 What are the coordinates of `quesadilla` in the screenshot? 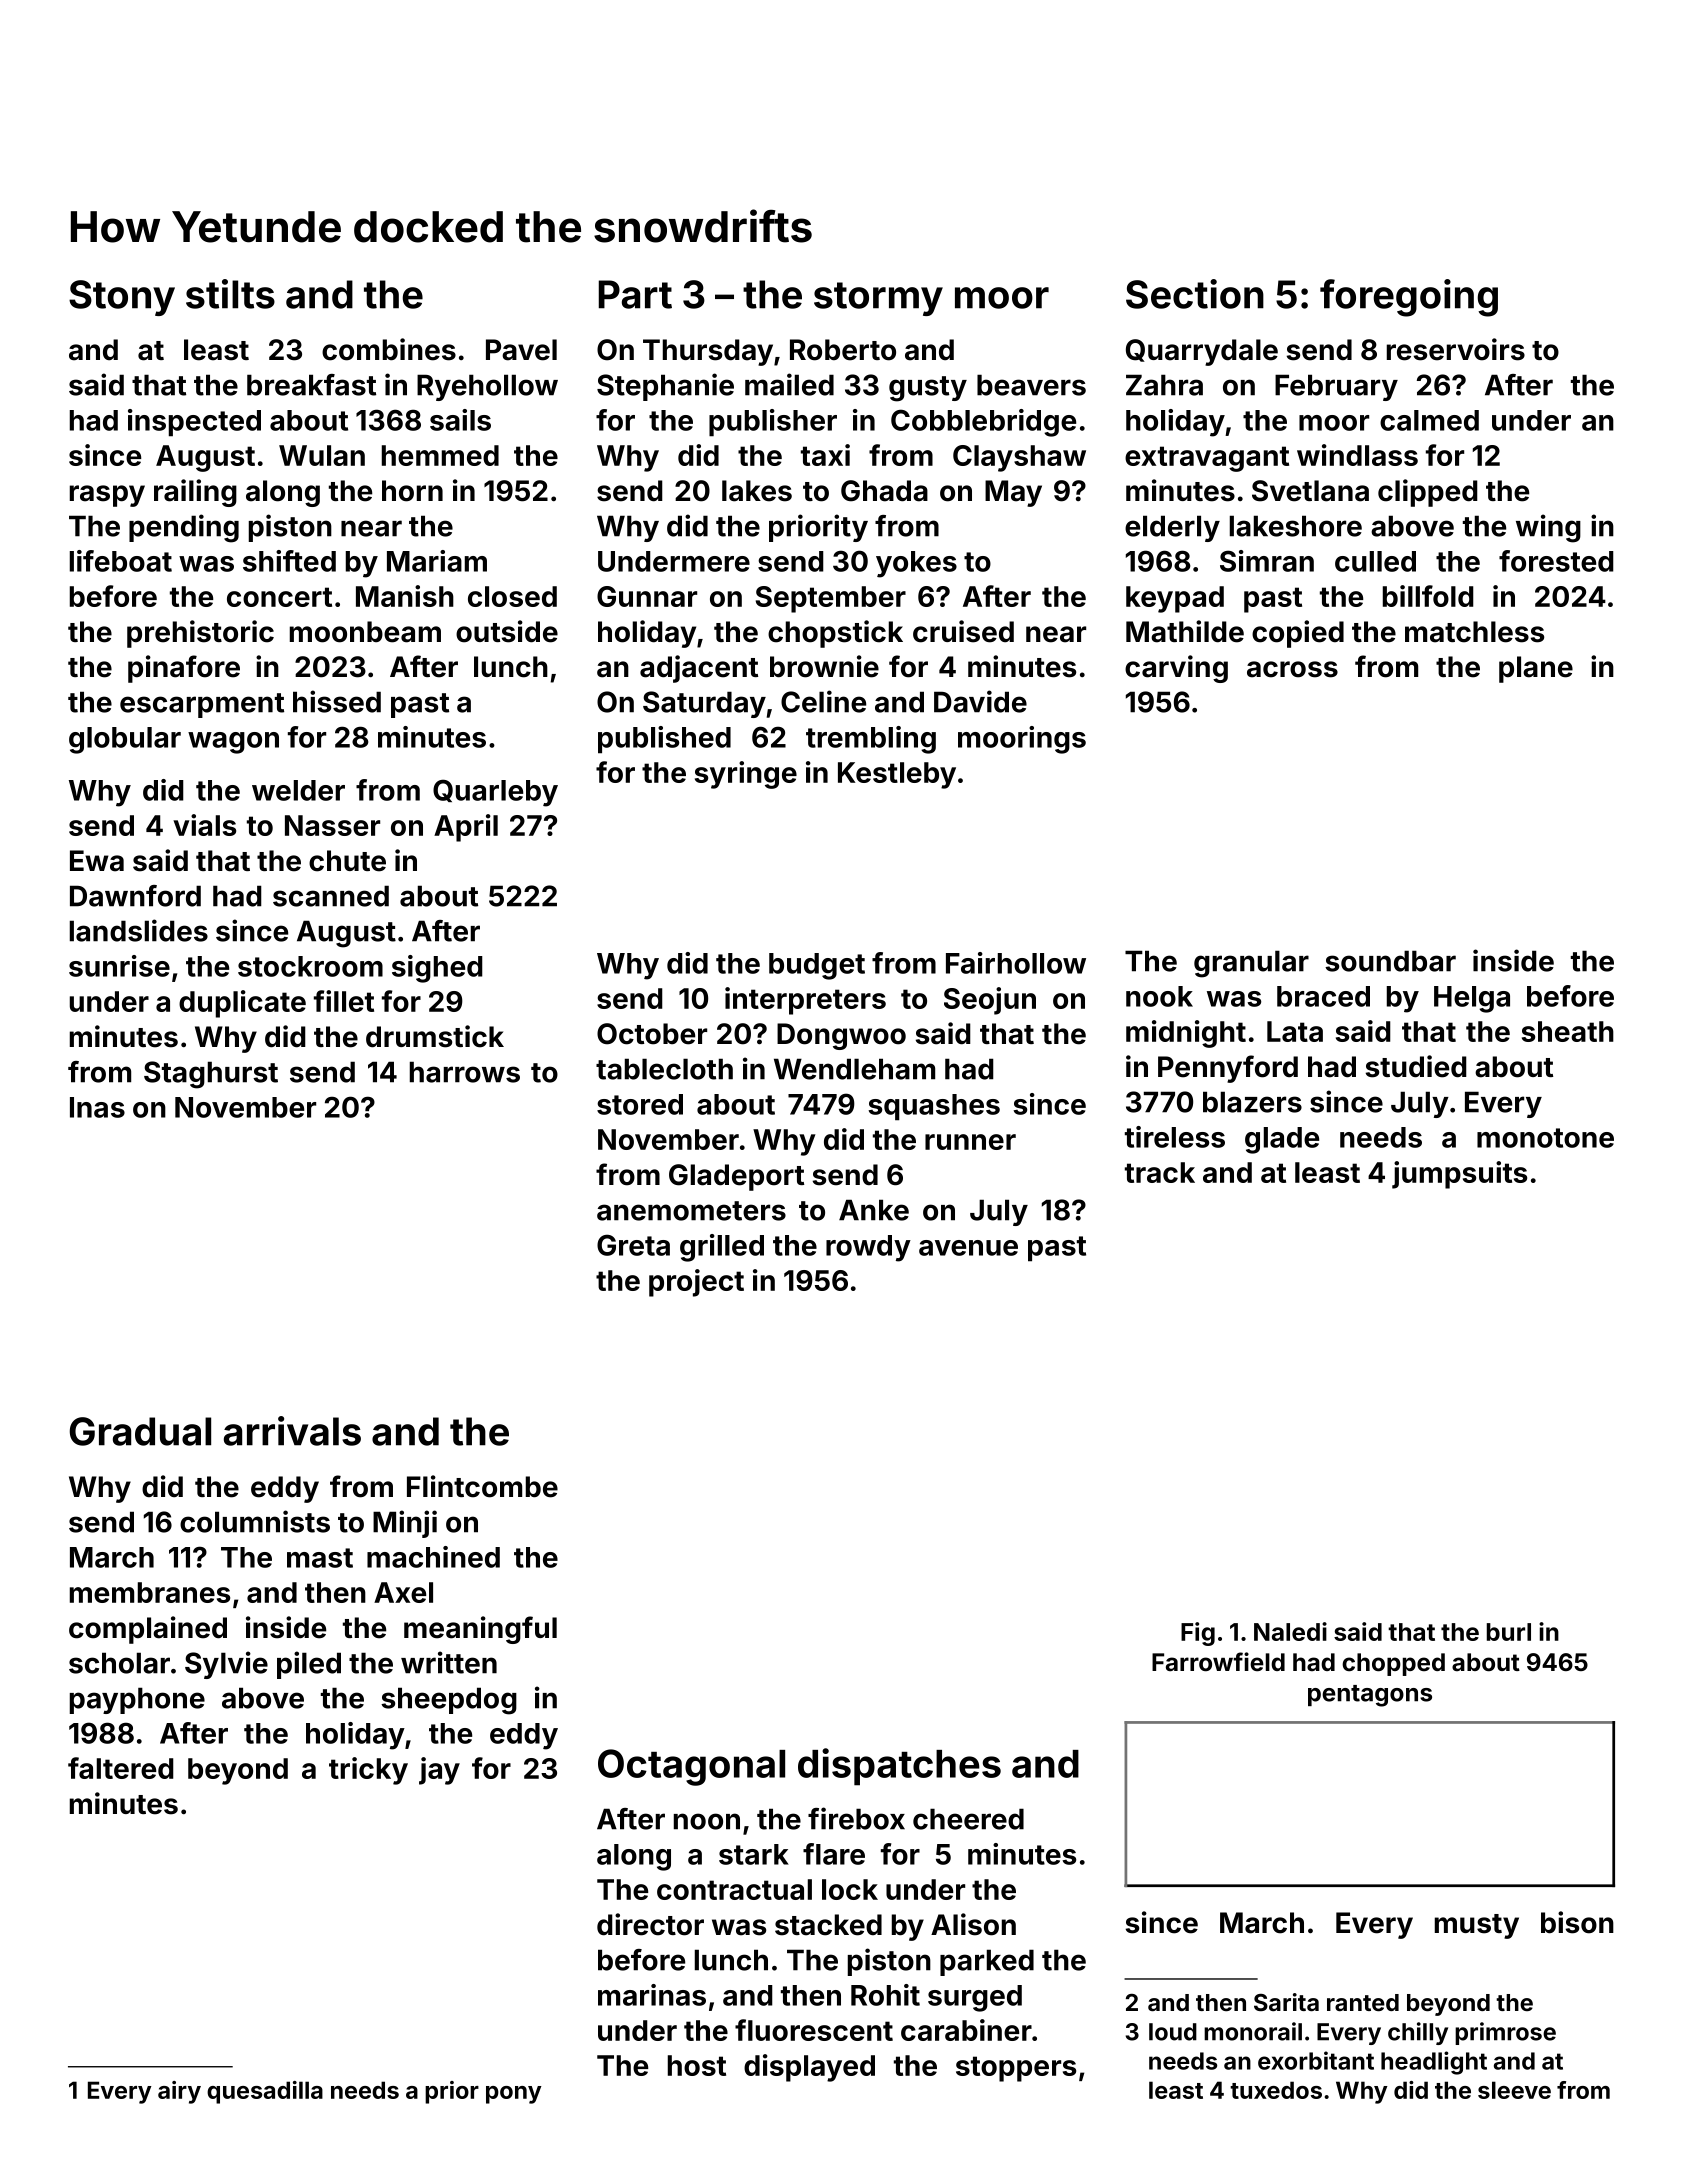 It's located at (265, 2092).
